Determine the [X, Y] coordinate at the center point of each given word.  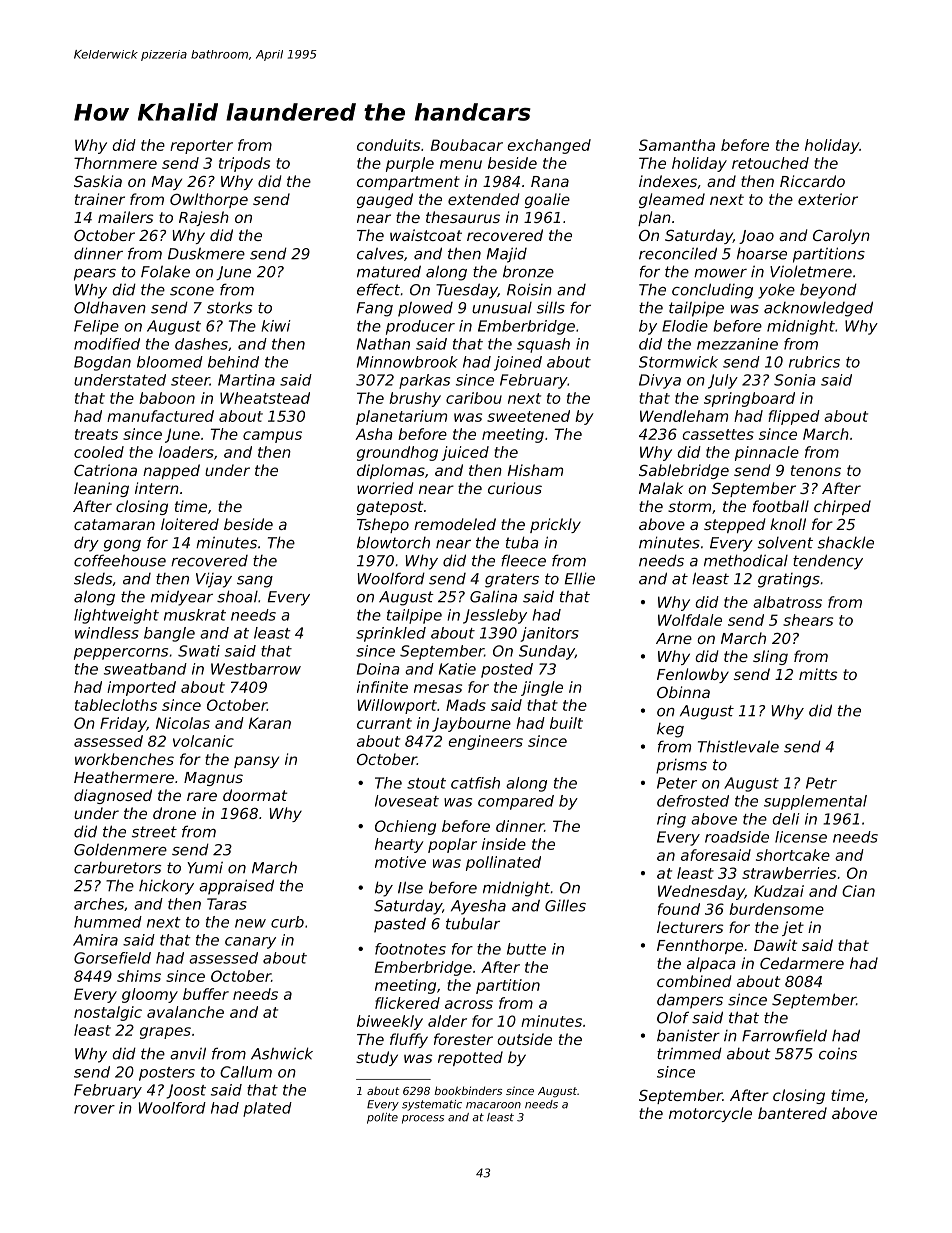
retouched [770, 163]
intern [157, 488]
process [423, 1119]
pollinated [503, 863]
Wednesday [701, 892]
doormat [255, 795]
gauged [385, 200]
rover [94, 1109]
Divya [660, 381]
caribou [474, 398]
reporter [201, 147]
